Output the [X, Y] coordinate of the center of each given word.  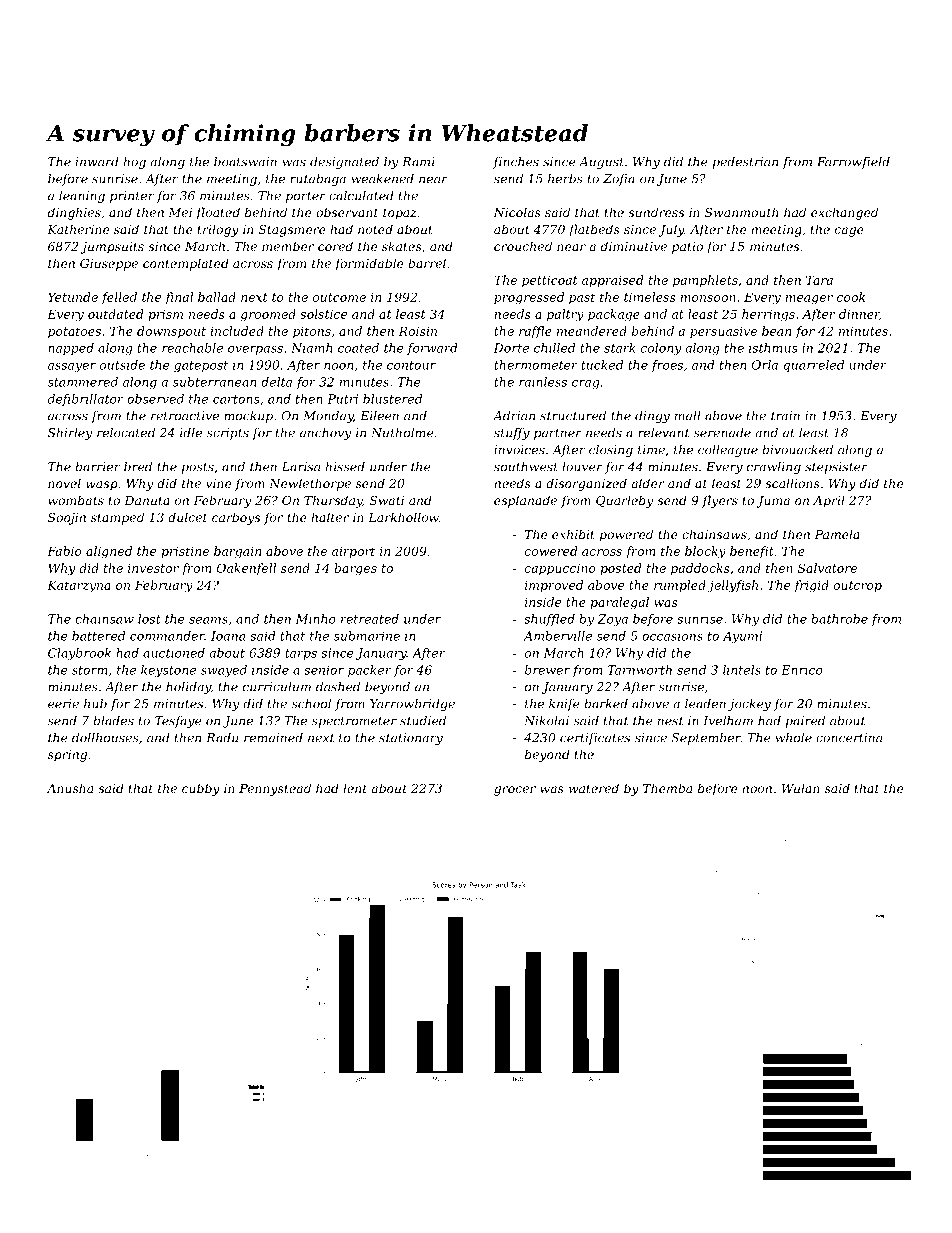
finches [516, 163]
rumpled [680, 586]
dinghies [74, 213]
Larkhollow [403, 517]
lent [355, 788]
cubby [201, 789]
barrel [427, 263]
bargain [237, 552]
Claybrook [79, 654]
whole [794, 738]
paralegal [619, 603]
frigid [811, 586]
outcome [339, 297]
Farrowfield [853, 163]
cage [849, 232]
